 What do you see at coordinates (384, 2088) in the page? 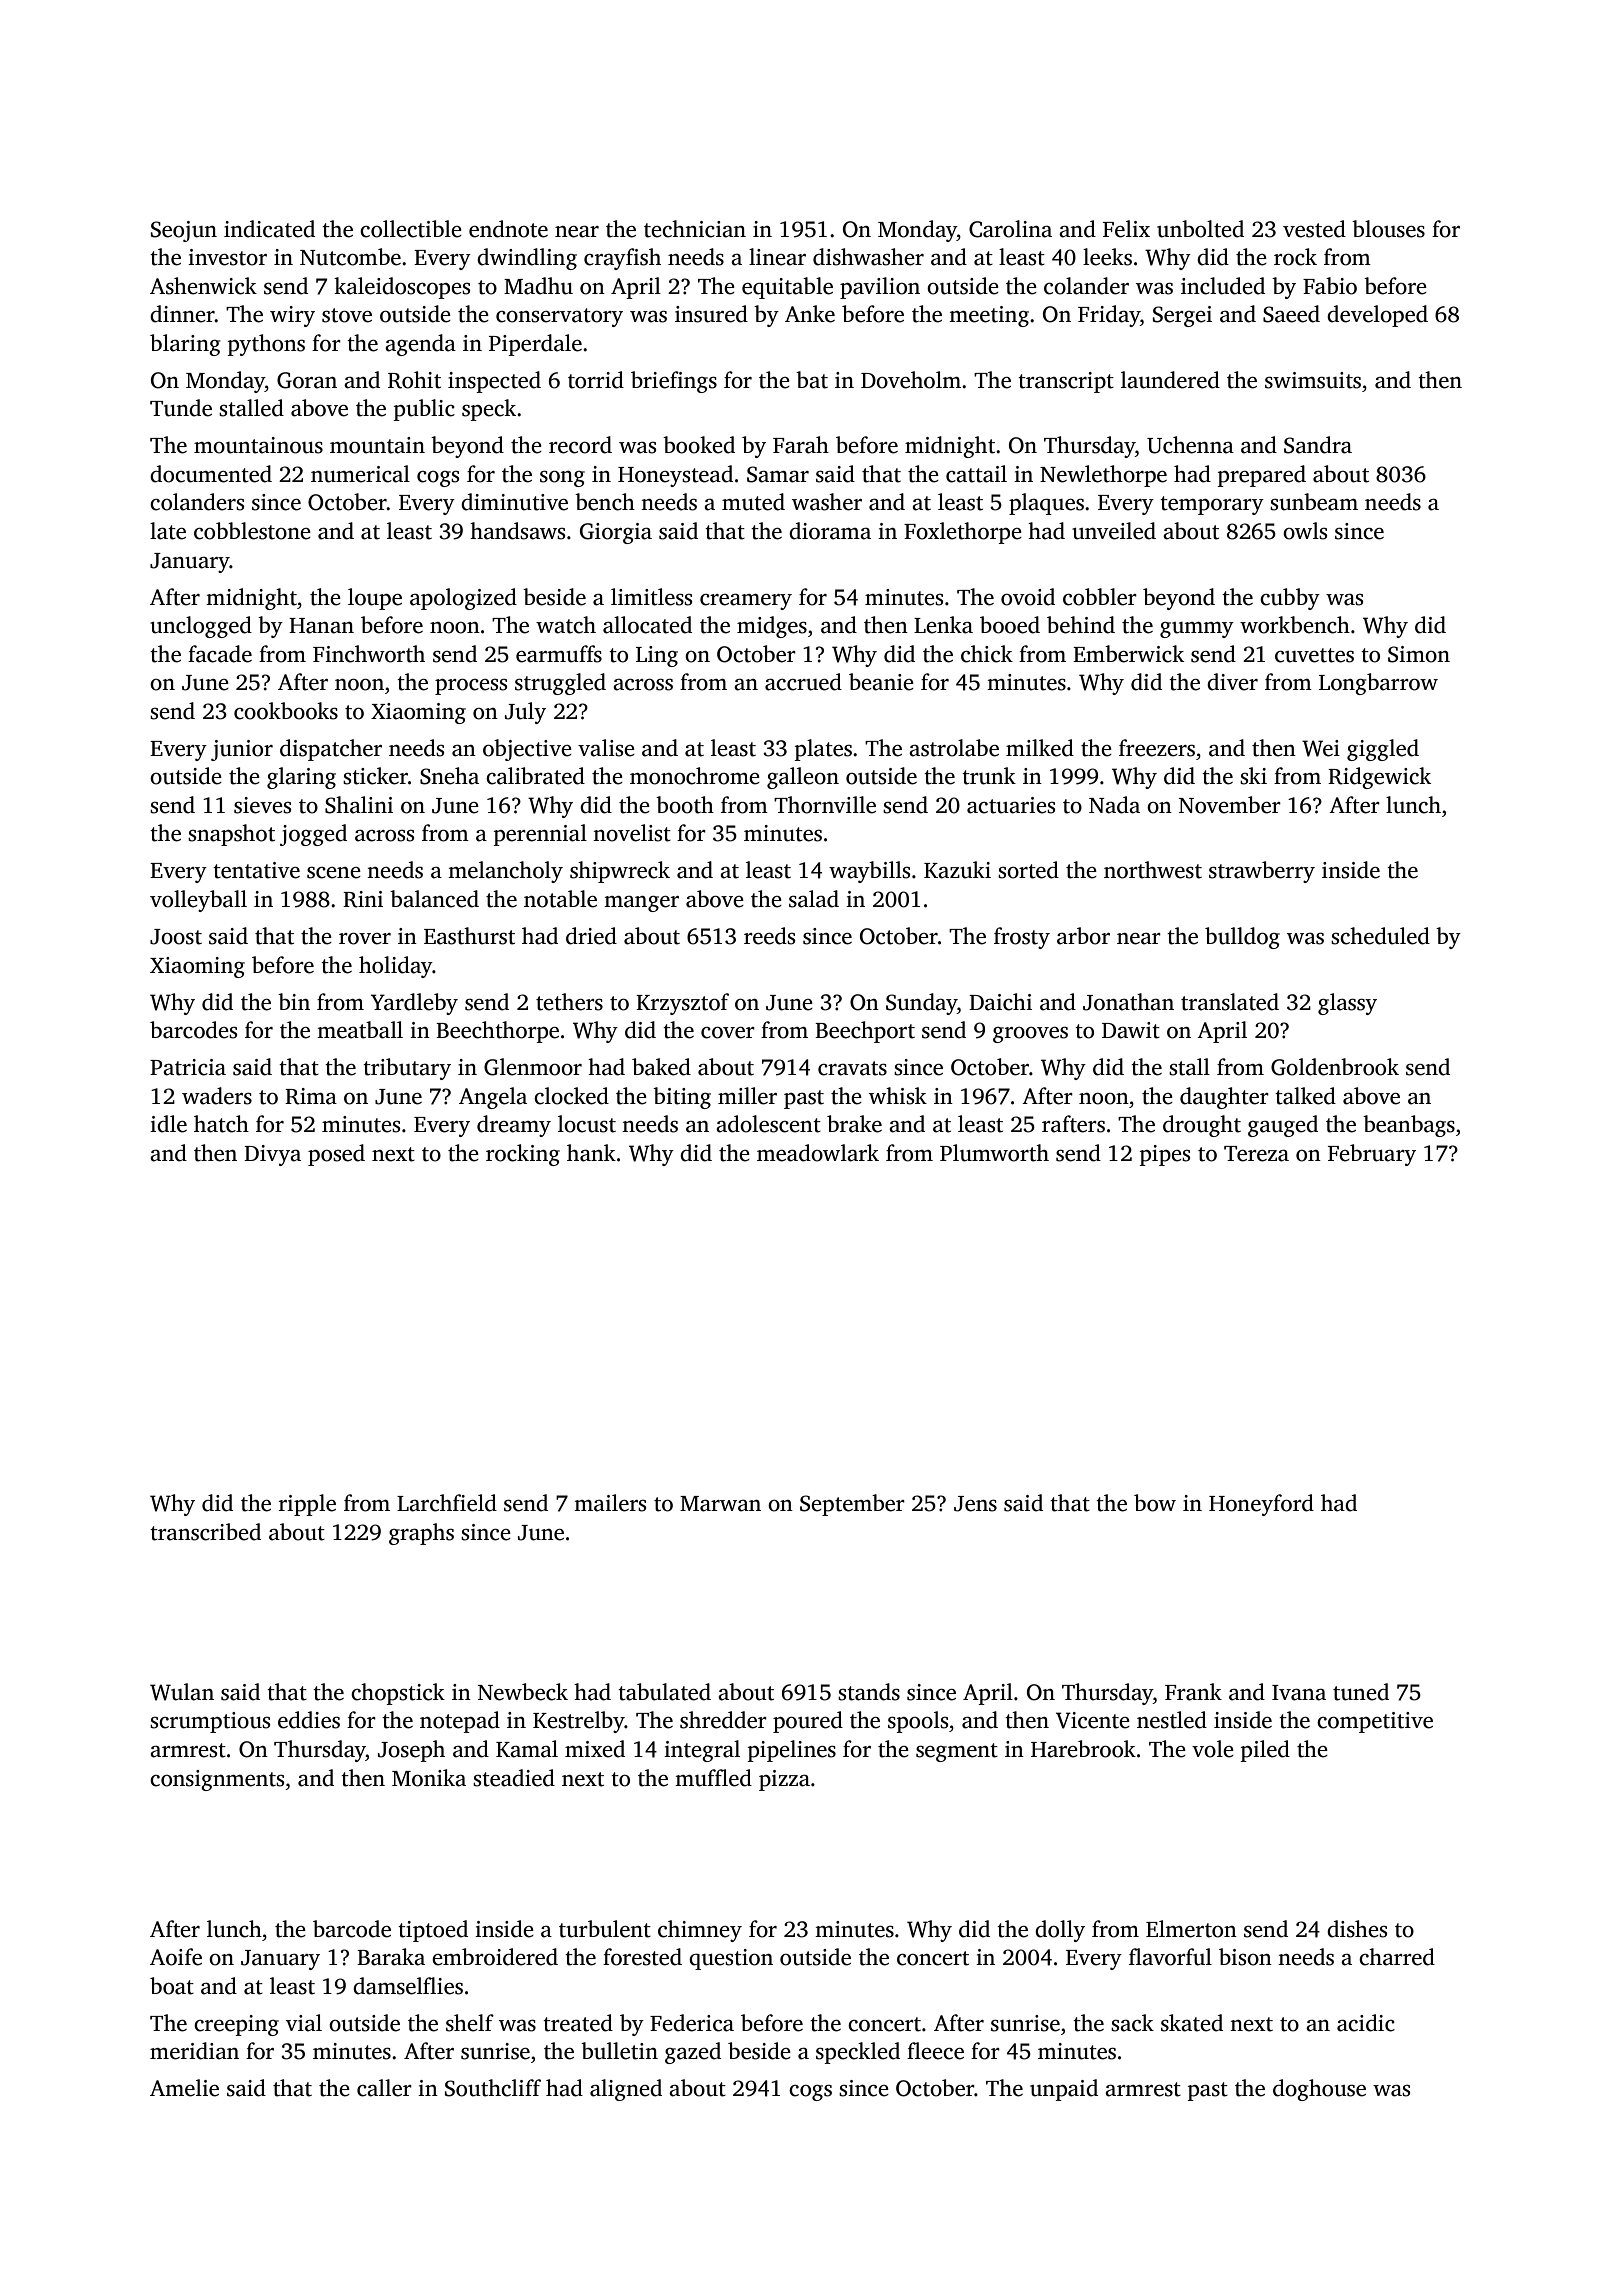
I see `caller` at bounding box center [384, 2088].
